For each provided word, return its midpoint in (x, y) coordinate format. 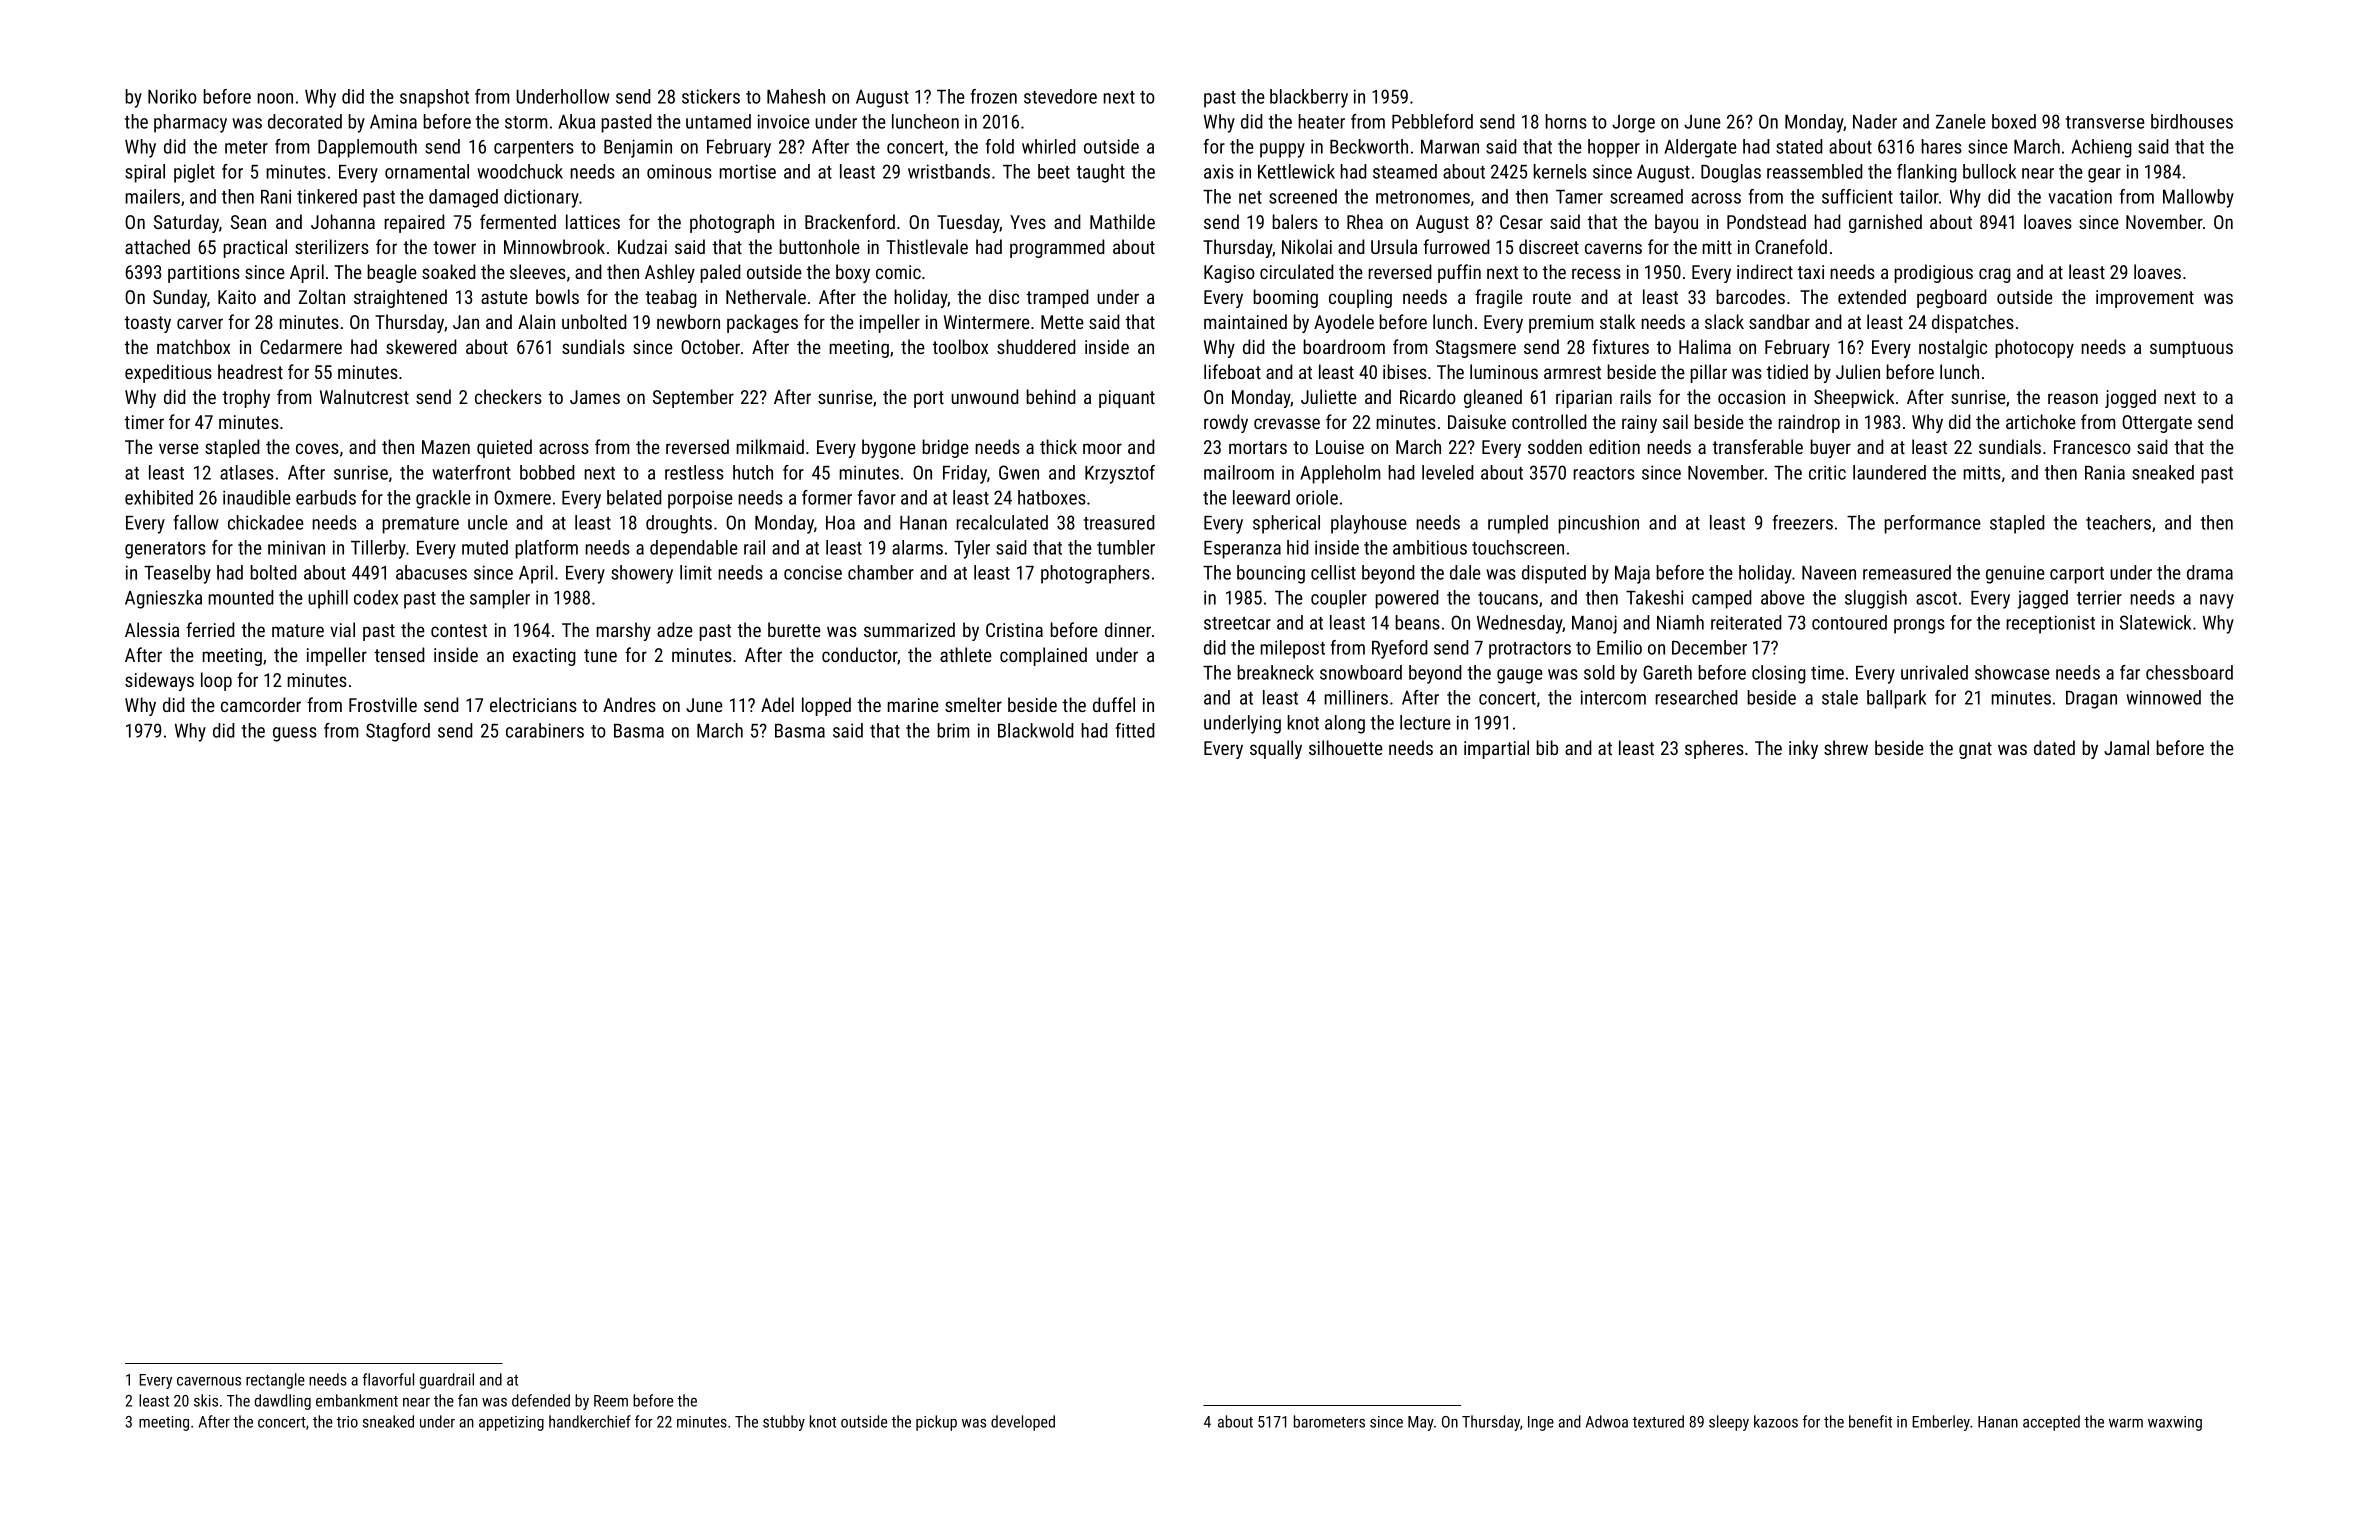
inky (1803, 749)
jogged (2130, 398)
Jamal (2126, 747)
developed (1023, 1423)
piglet (194, 173)
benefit (1870, 1421)
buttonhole (819, 246)
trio (347, 1422)
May (1421, 1423)
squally (1276, 749)
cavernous (209, 1381)
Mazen (446, 447)
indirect (1765, 271)
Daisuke (1477, 421)
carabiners (545, 730)
